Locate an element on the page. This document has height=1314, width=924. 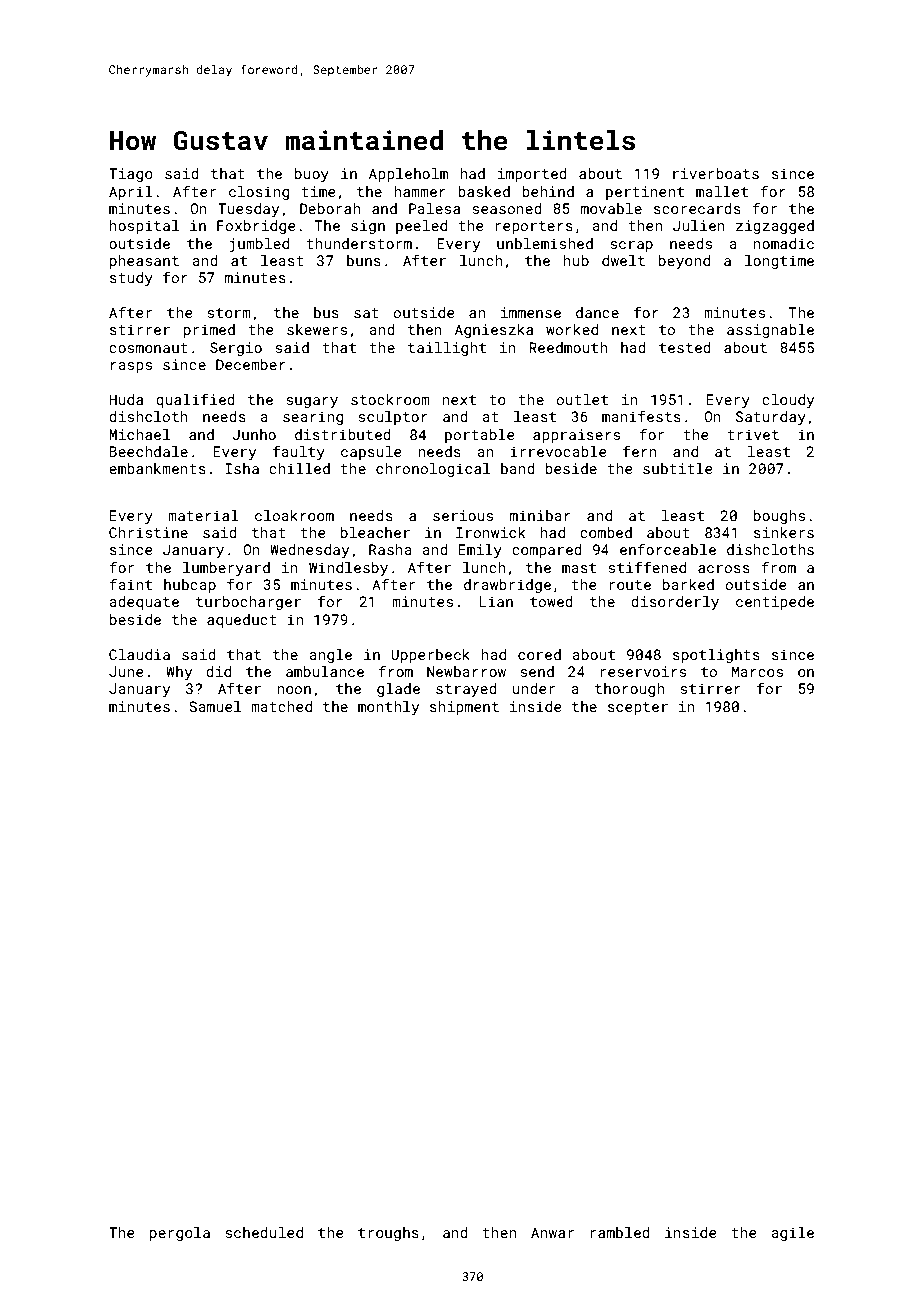
thorough is located at coordinates (629, 690).
